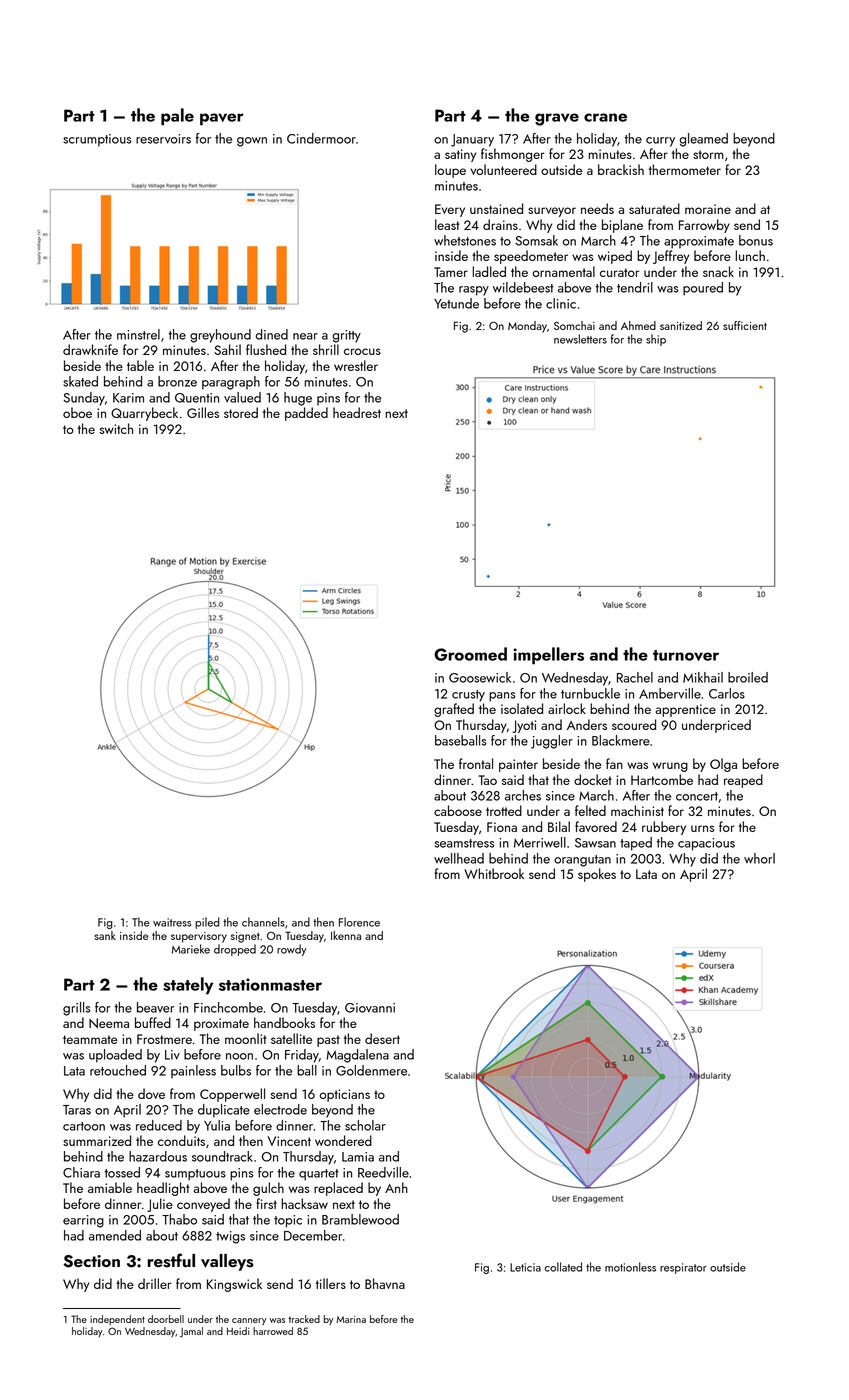 The image size is (849, 1400). I want to click on broiled, so click(748, 677).
